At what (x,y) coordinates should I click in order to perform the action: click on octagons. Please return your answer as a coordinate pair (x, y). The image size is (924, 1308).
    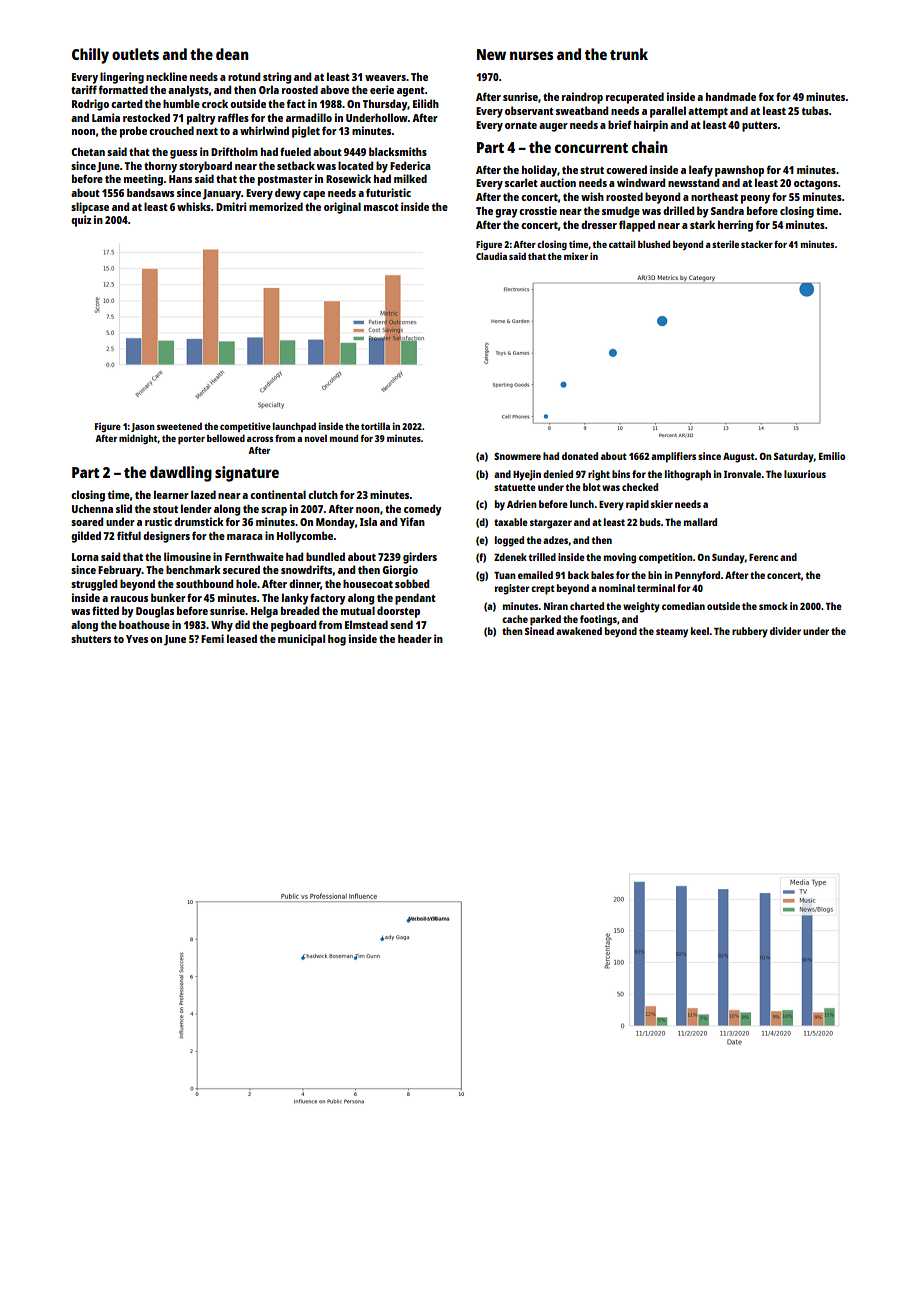
    Looking at the image, I should click on (816, 185).
